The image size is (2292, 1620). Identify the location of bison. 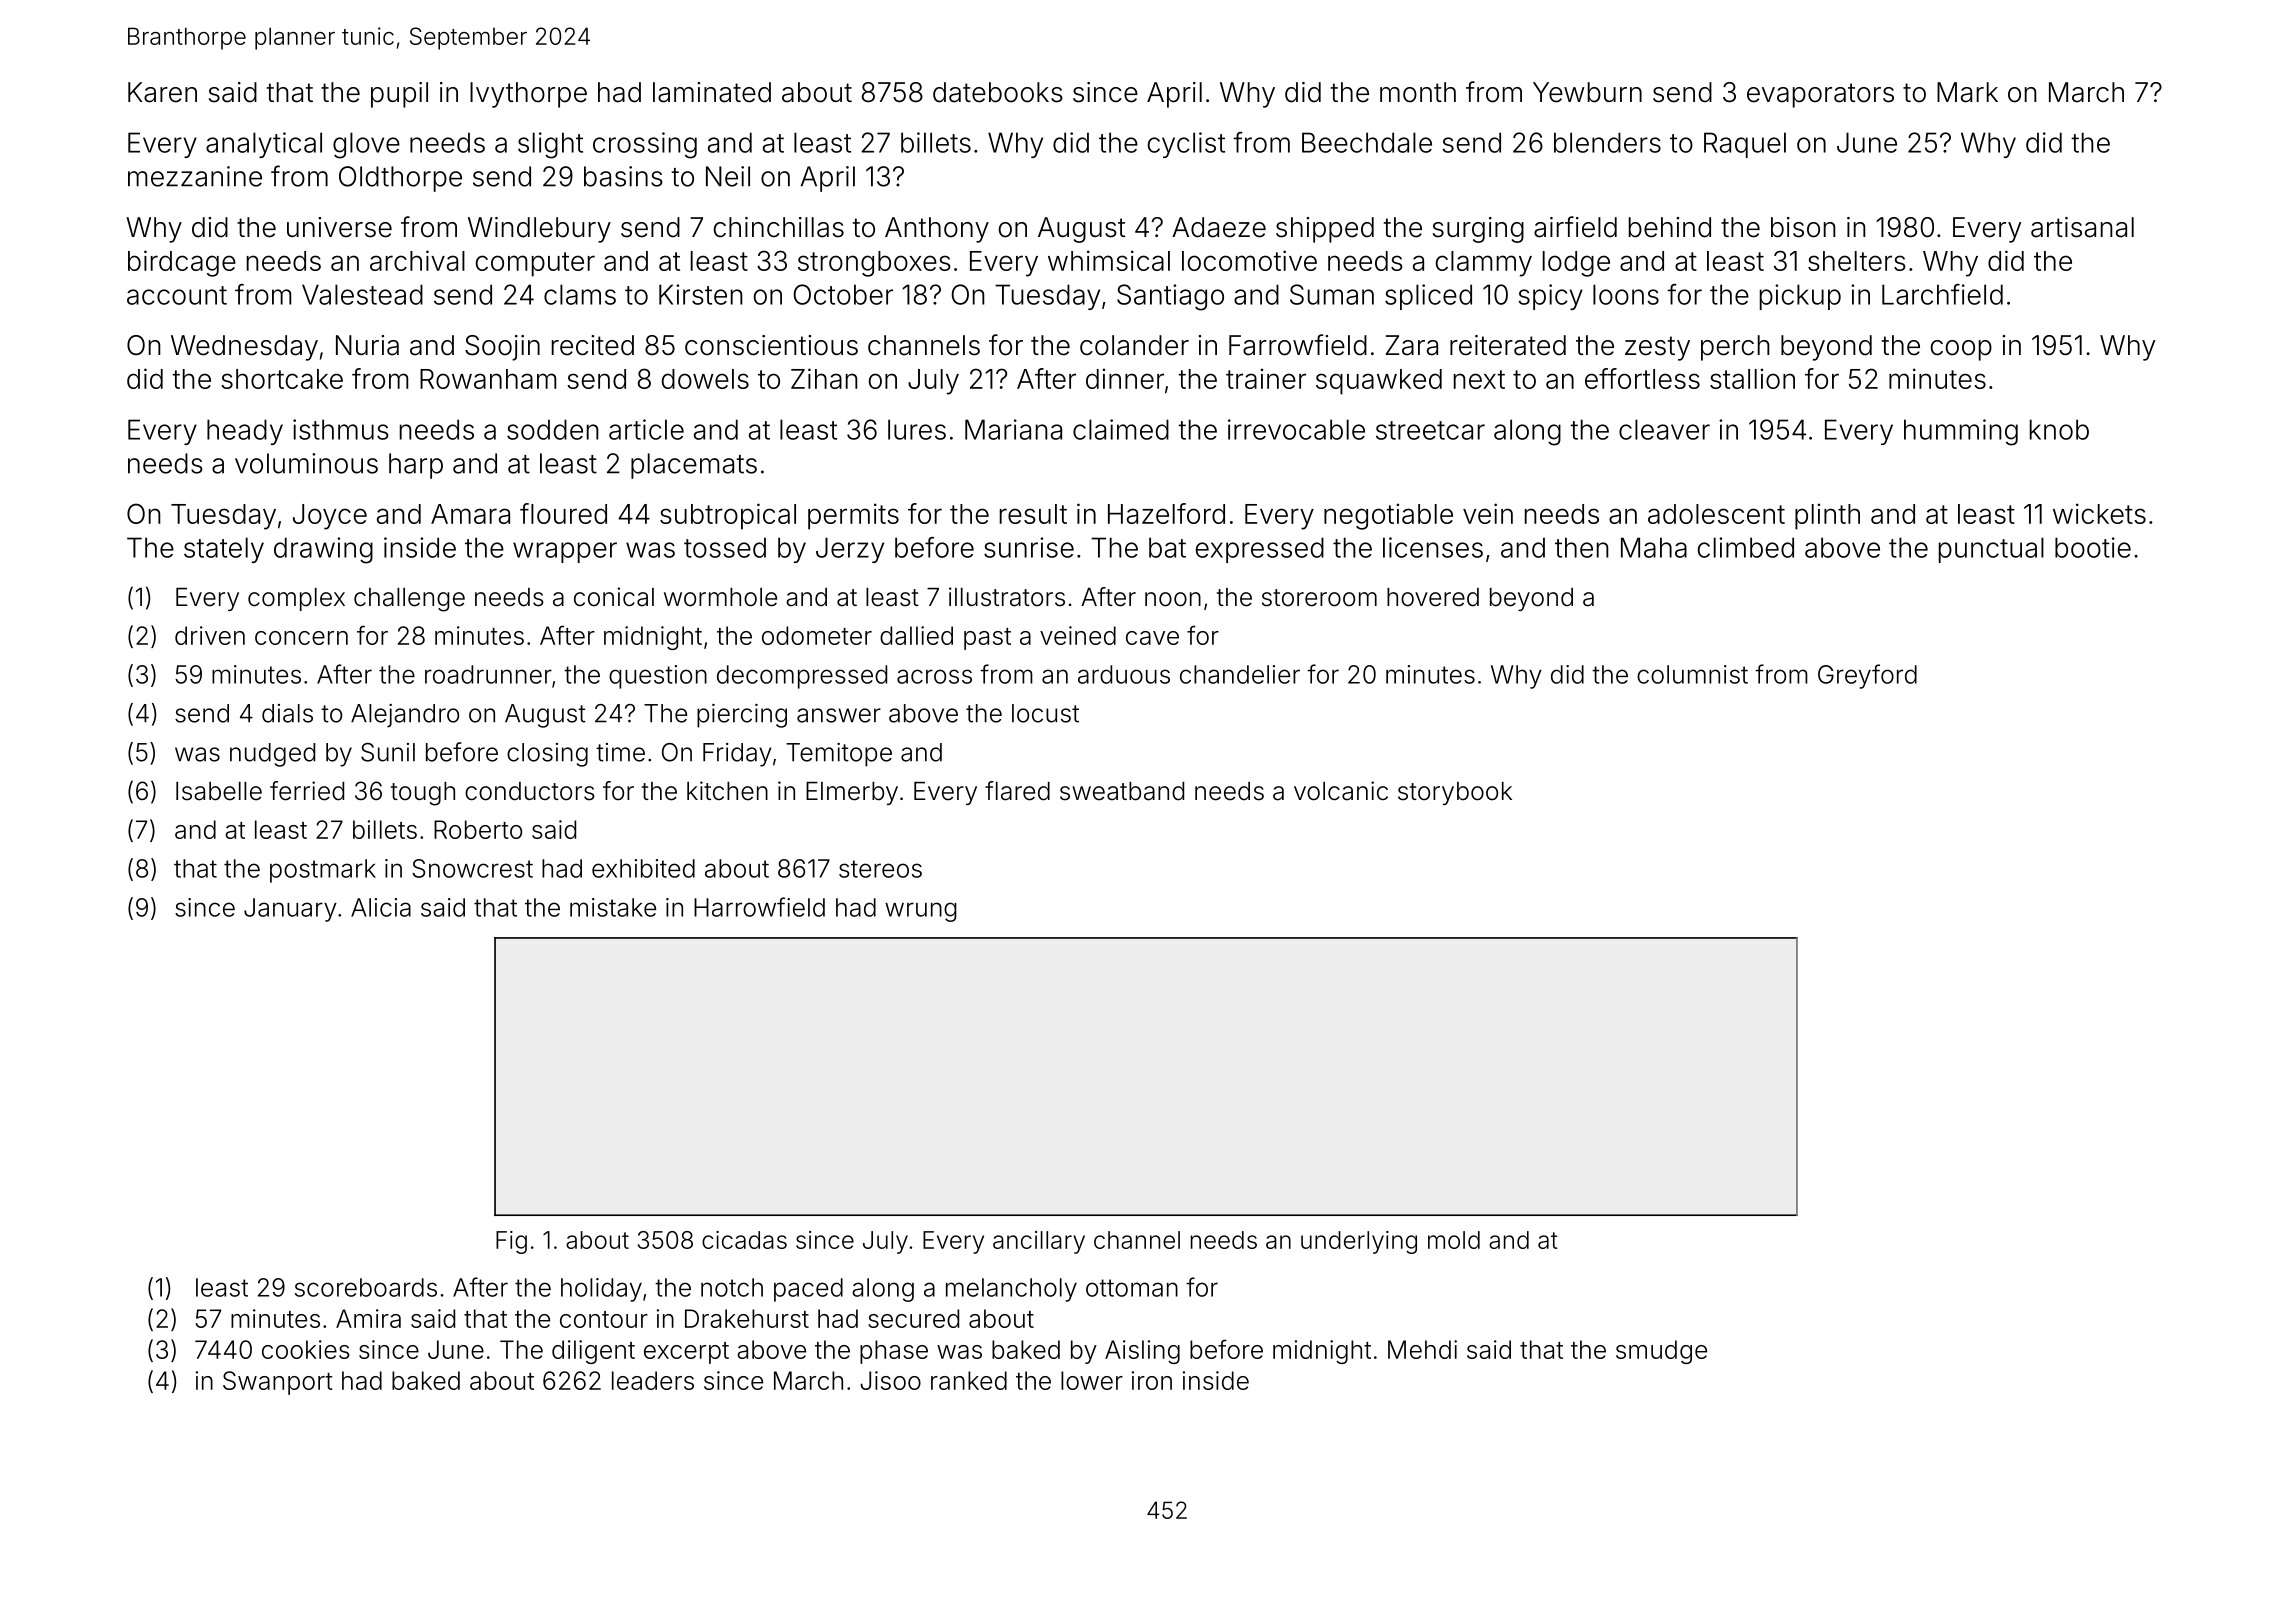
(1803, 227).
